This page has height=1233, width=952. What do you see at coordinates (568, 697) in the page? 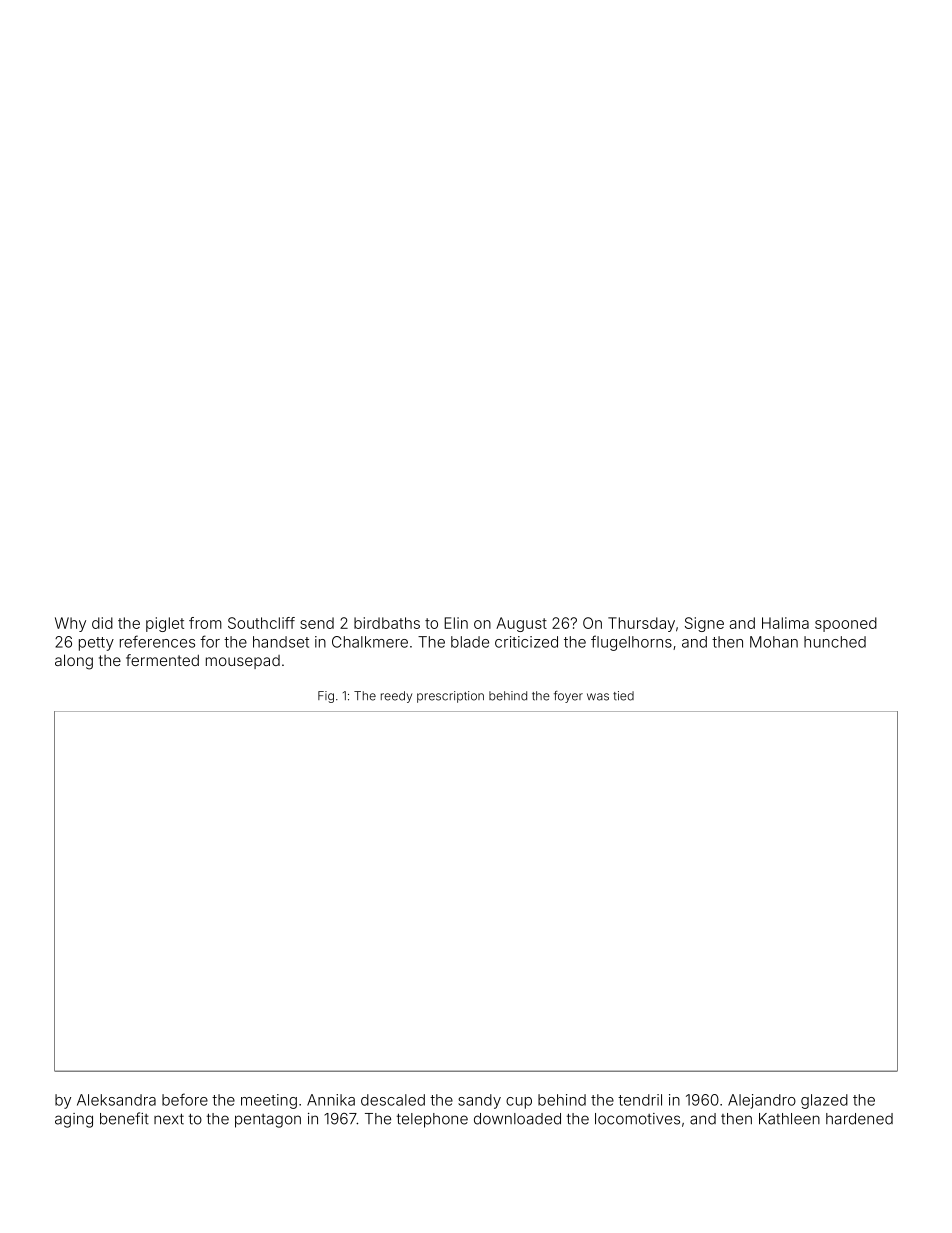
I see `foyer` at bounding box center [568, 697].
